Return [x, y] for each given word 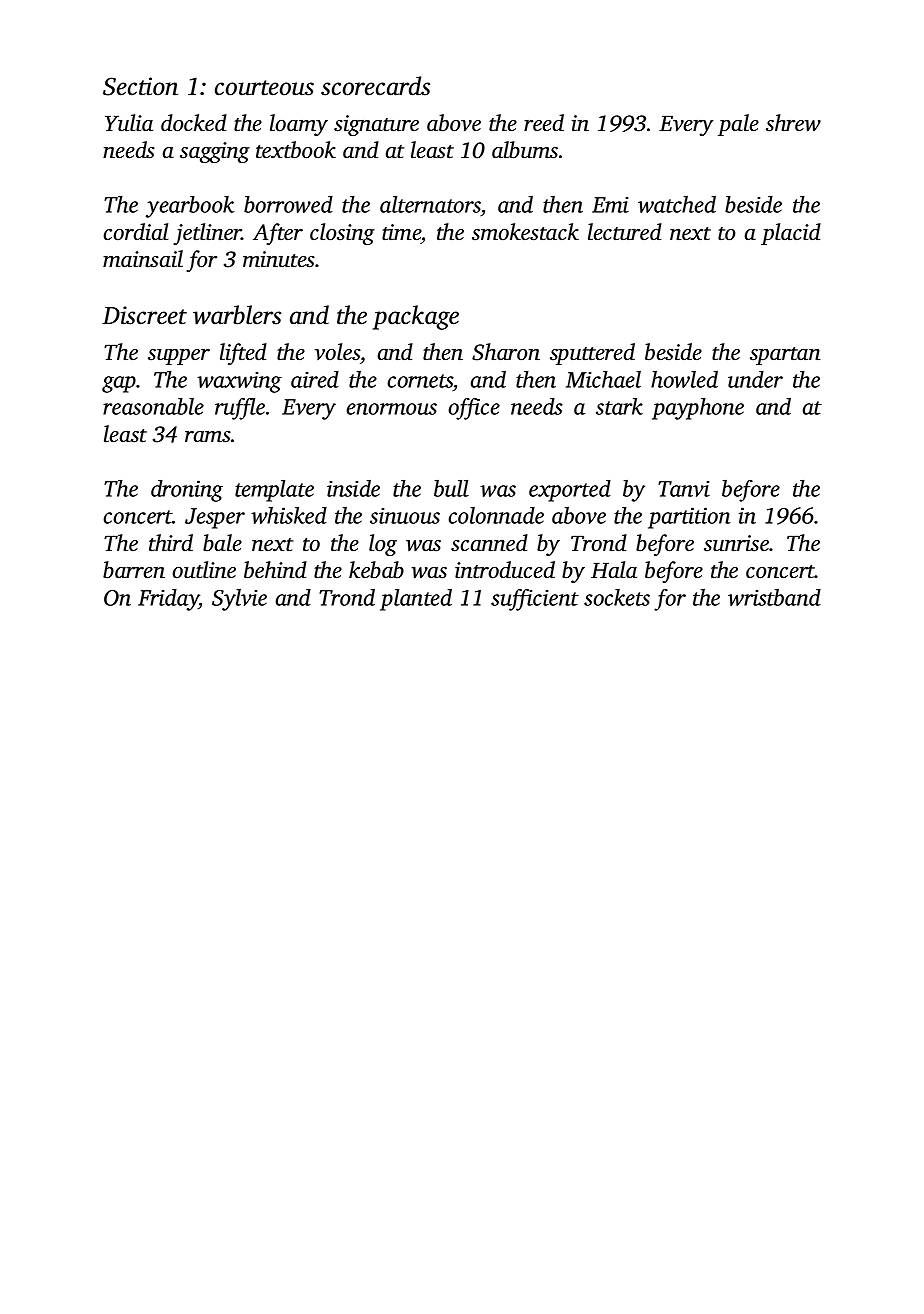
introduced [505, 570]
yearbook [190, 207]
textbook [296, 150]
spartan [785, 356]
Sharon [506, 352]
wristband [774, 597]
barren [134, 570]
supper [179, 357]
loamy [299, 125]
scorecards [375, 86]
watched [677, 204]
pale [738, 125]
